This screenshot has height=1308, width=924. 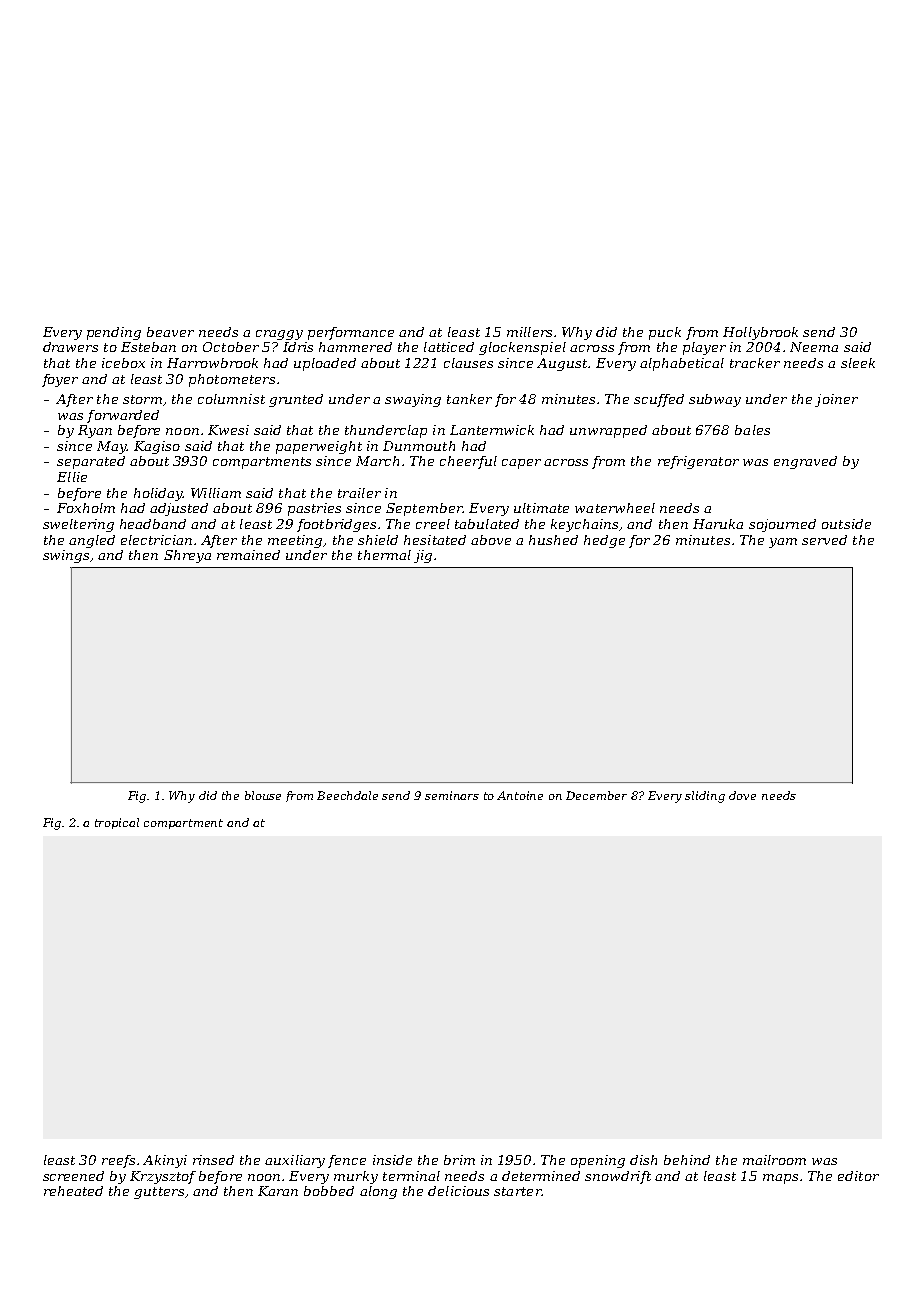 I want to click on dove, so click(x=742, y=795).
